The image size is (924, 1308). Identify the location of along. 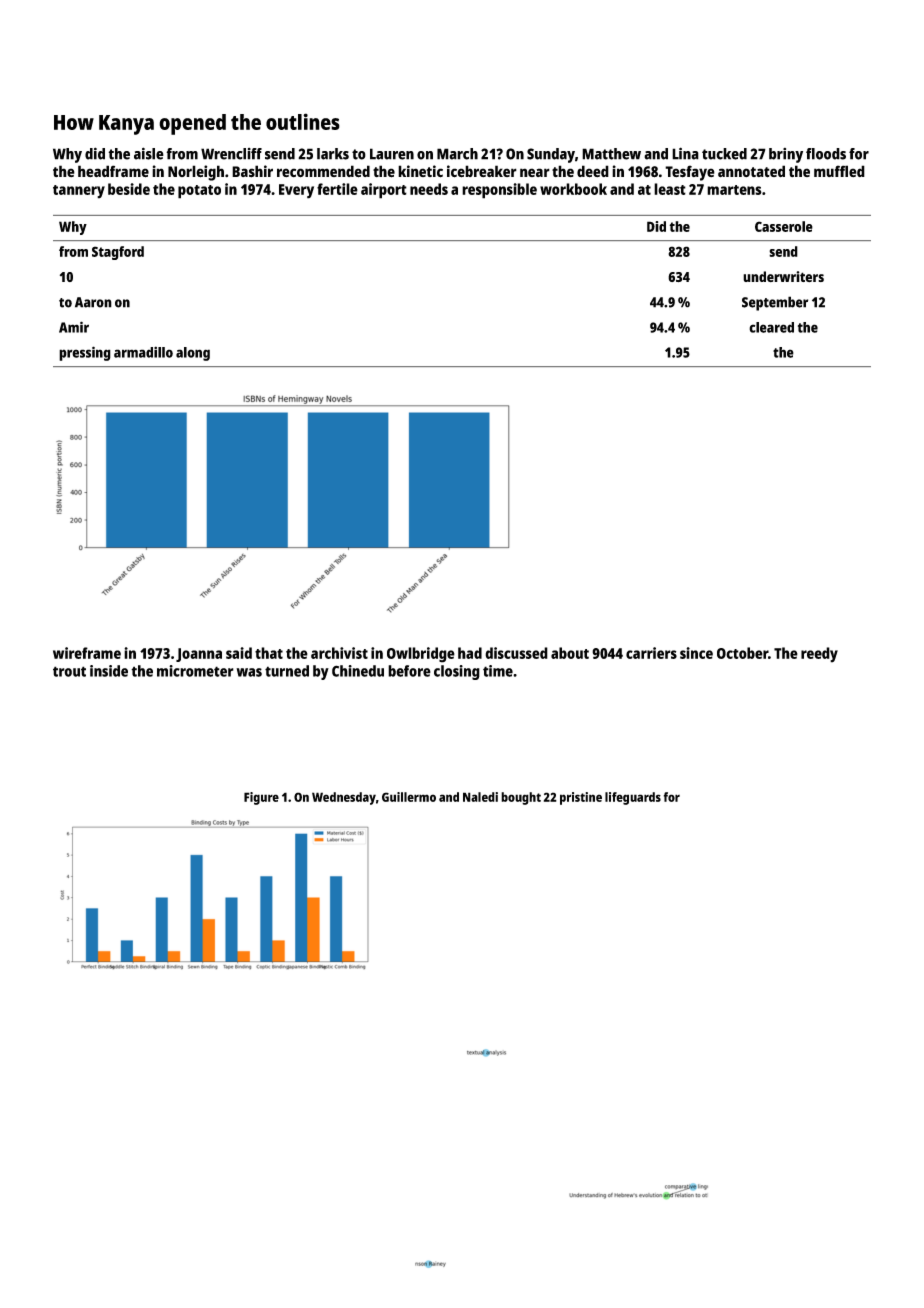
(193, 354).
